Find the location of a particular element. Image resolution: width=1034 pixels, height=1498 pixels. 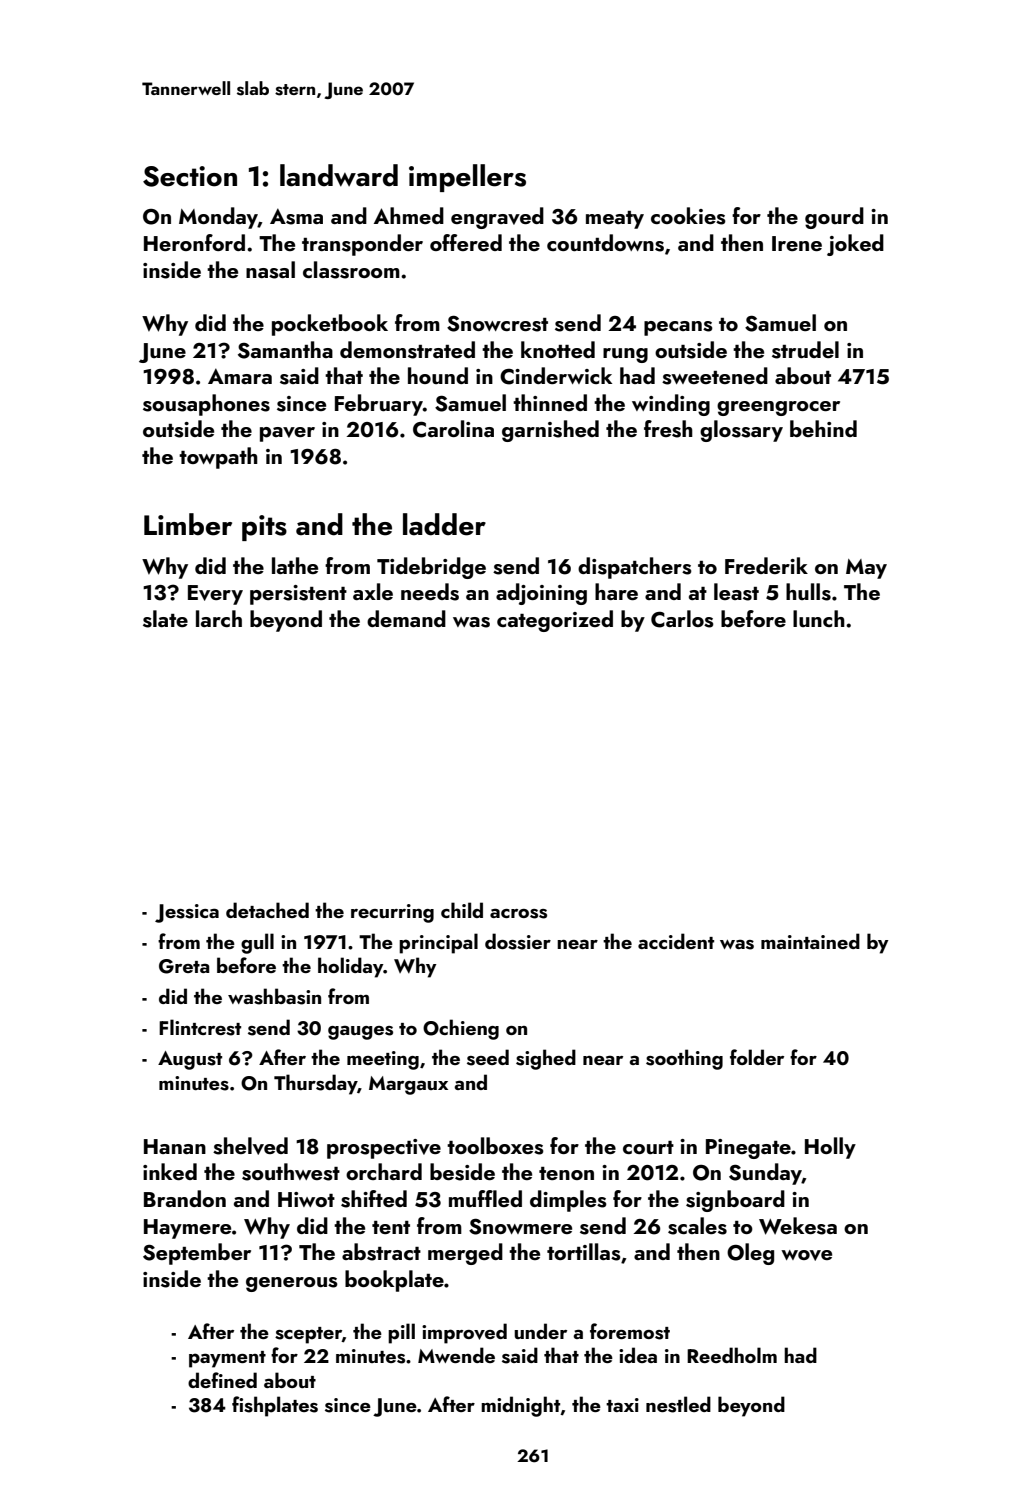

offered is located at coordinates (466, 242).
